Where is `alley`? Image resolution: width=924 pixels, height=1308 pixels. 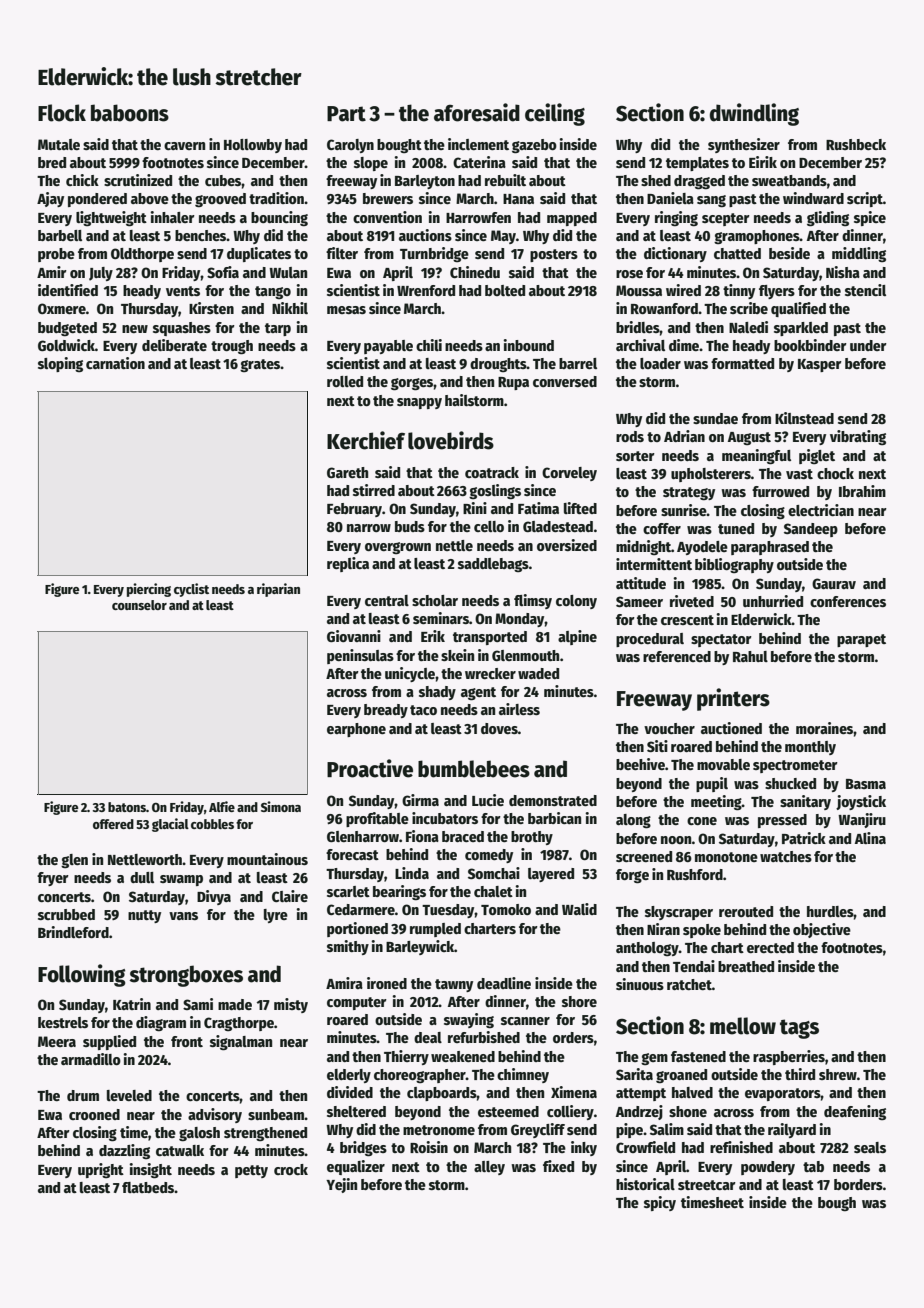
alley is located at coordinates (489, 1168).
